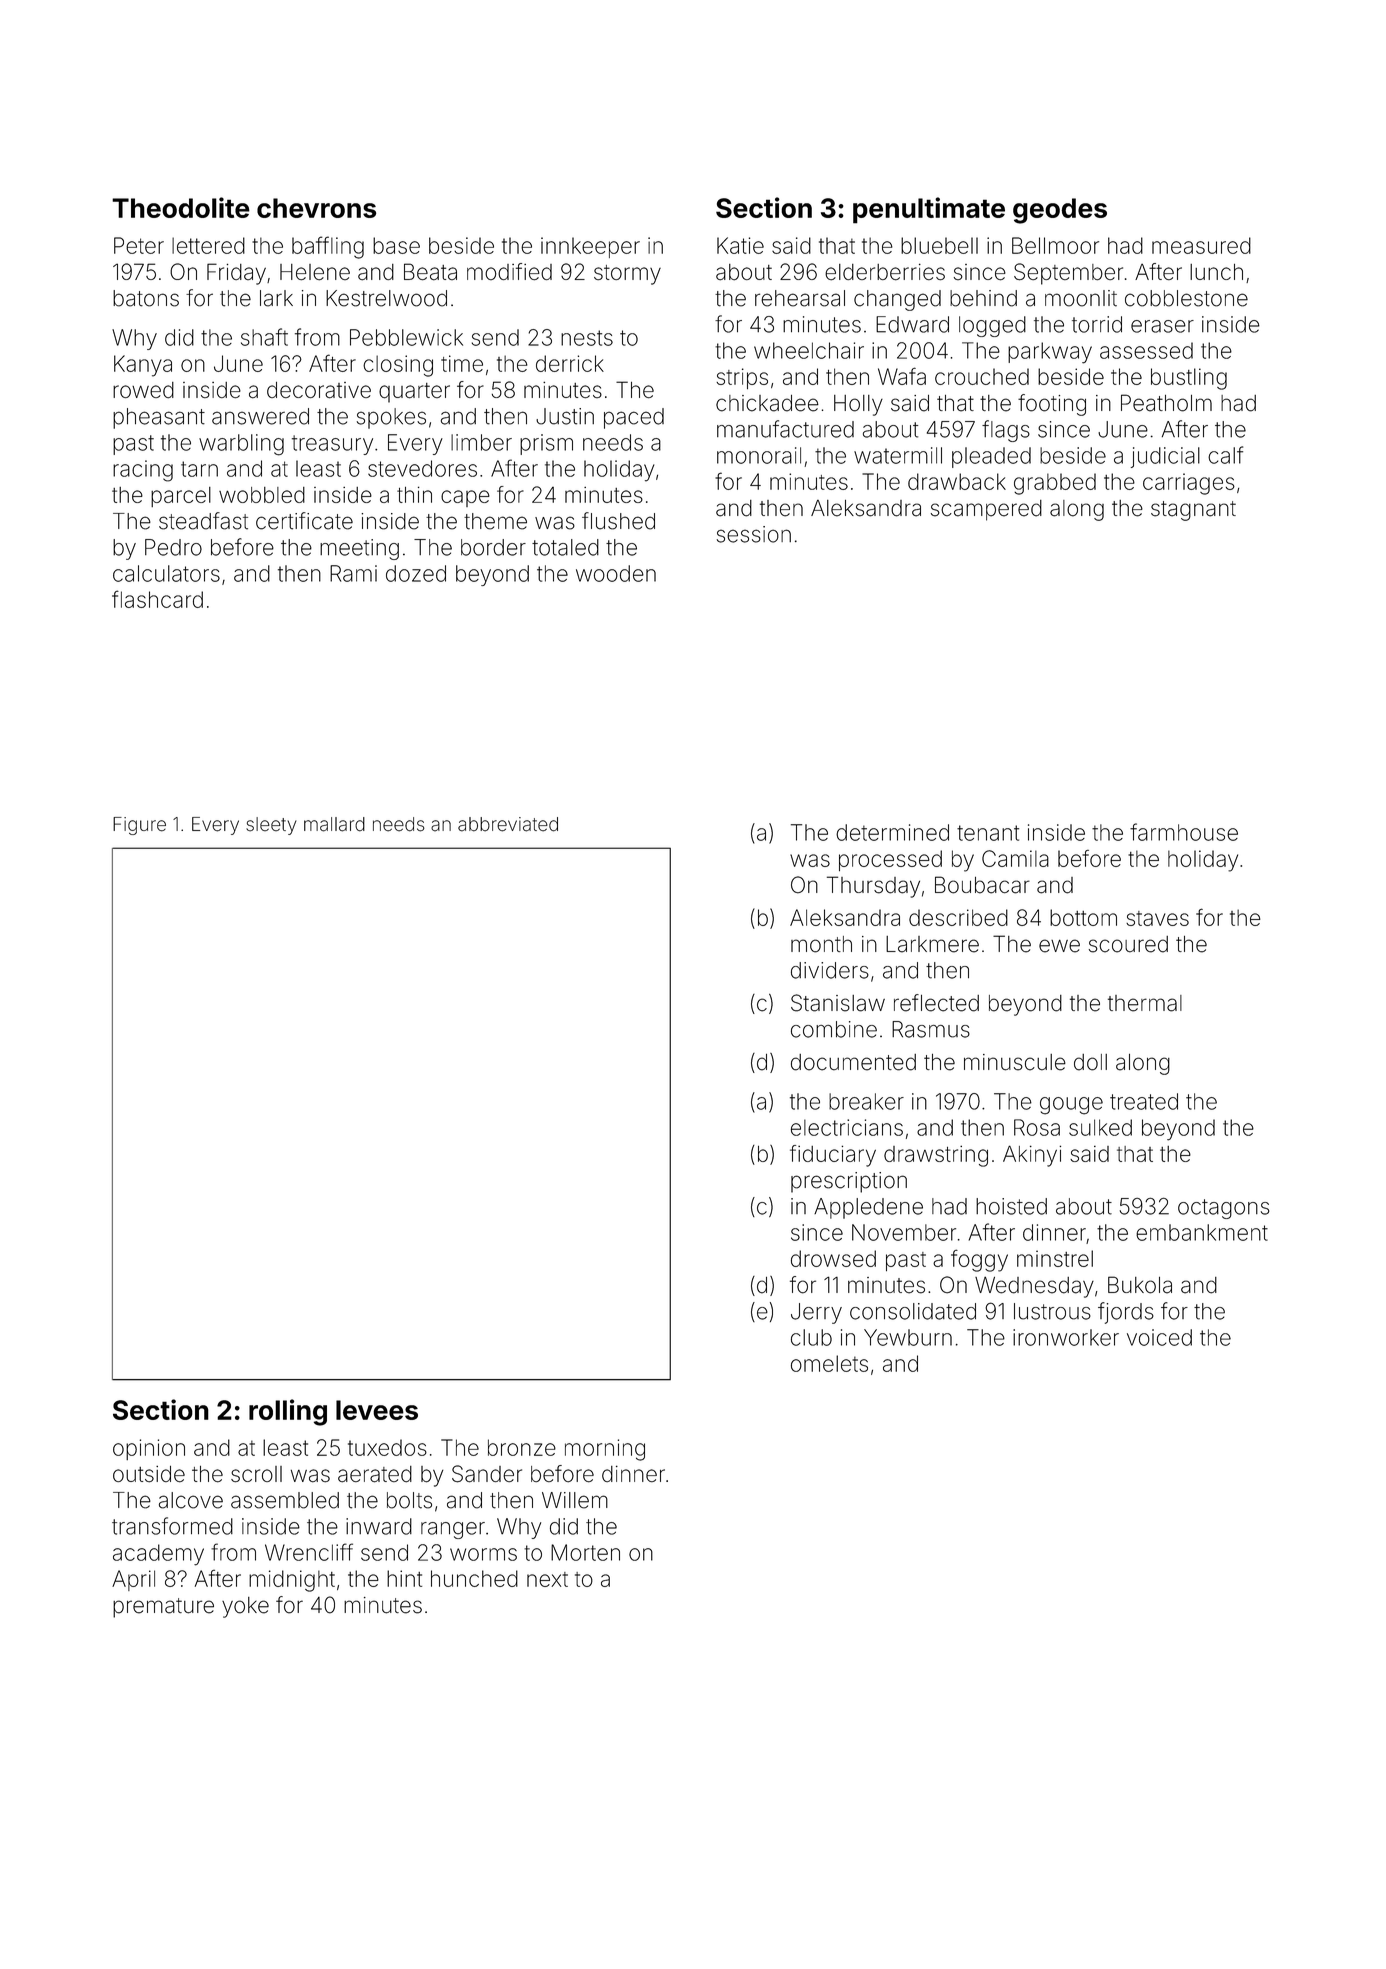  I want to click on Katie, so click(740, 245).
